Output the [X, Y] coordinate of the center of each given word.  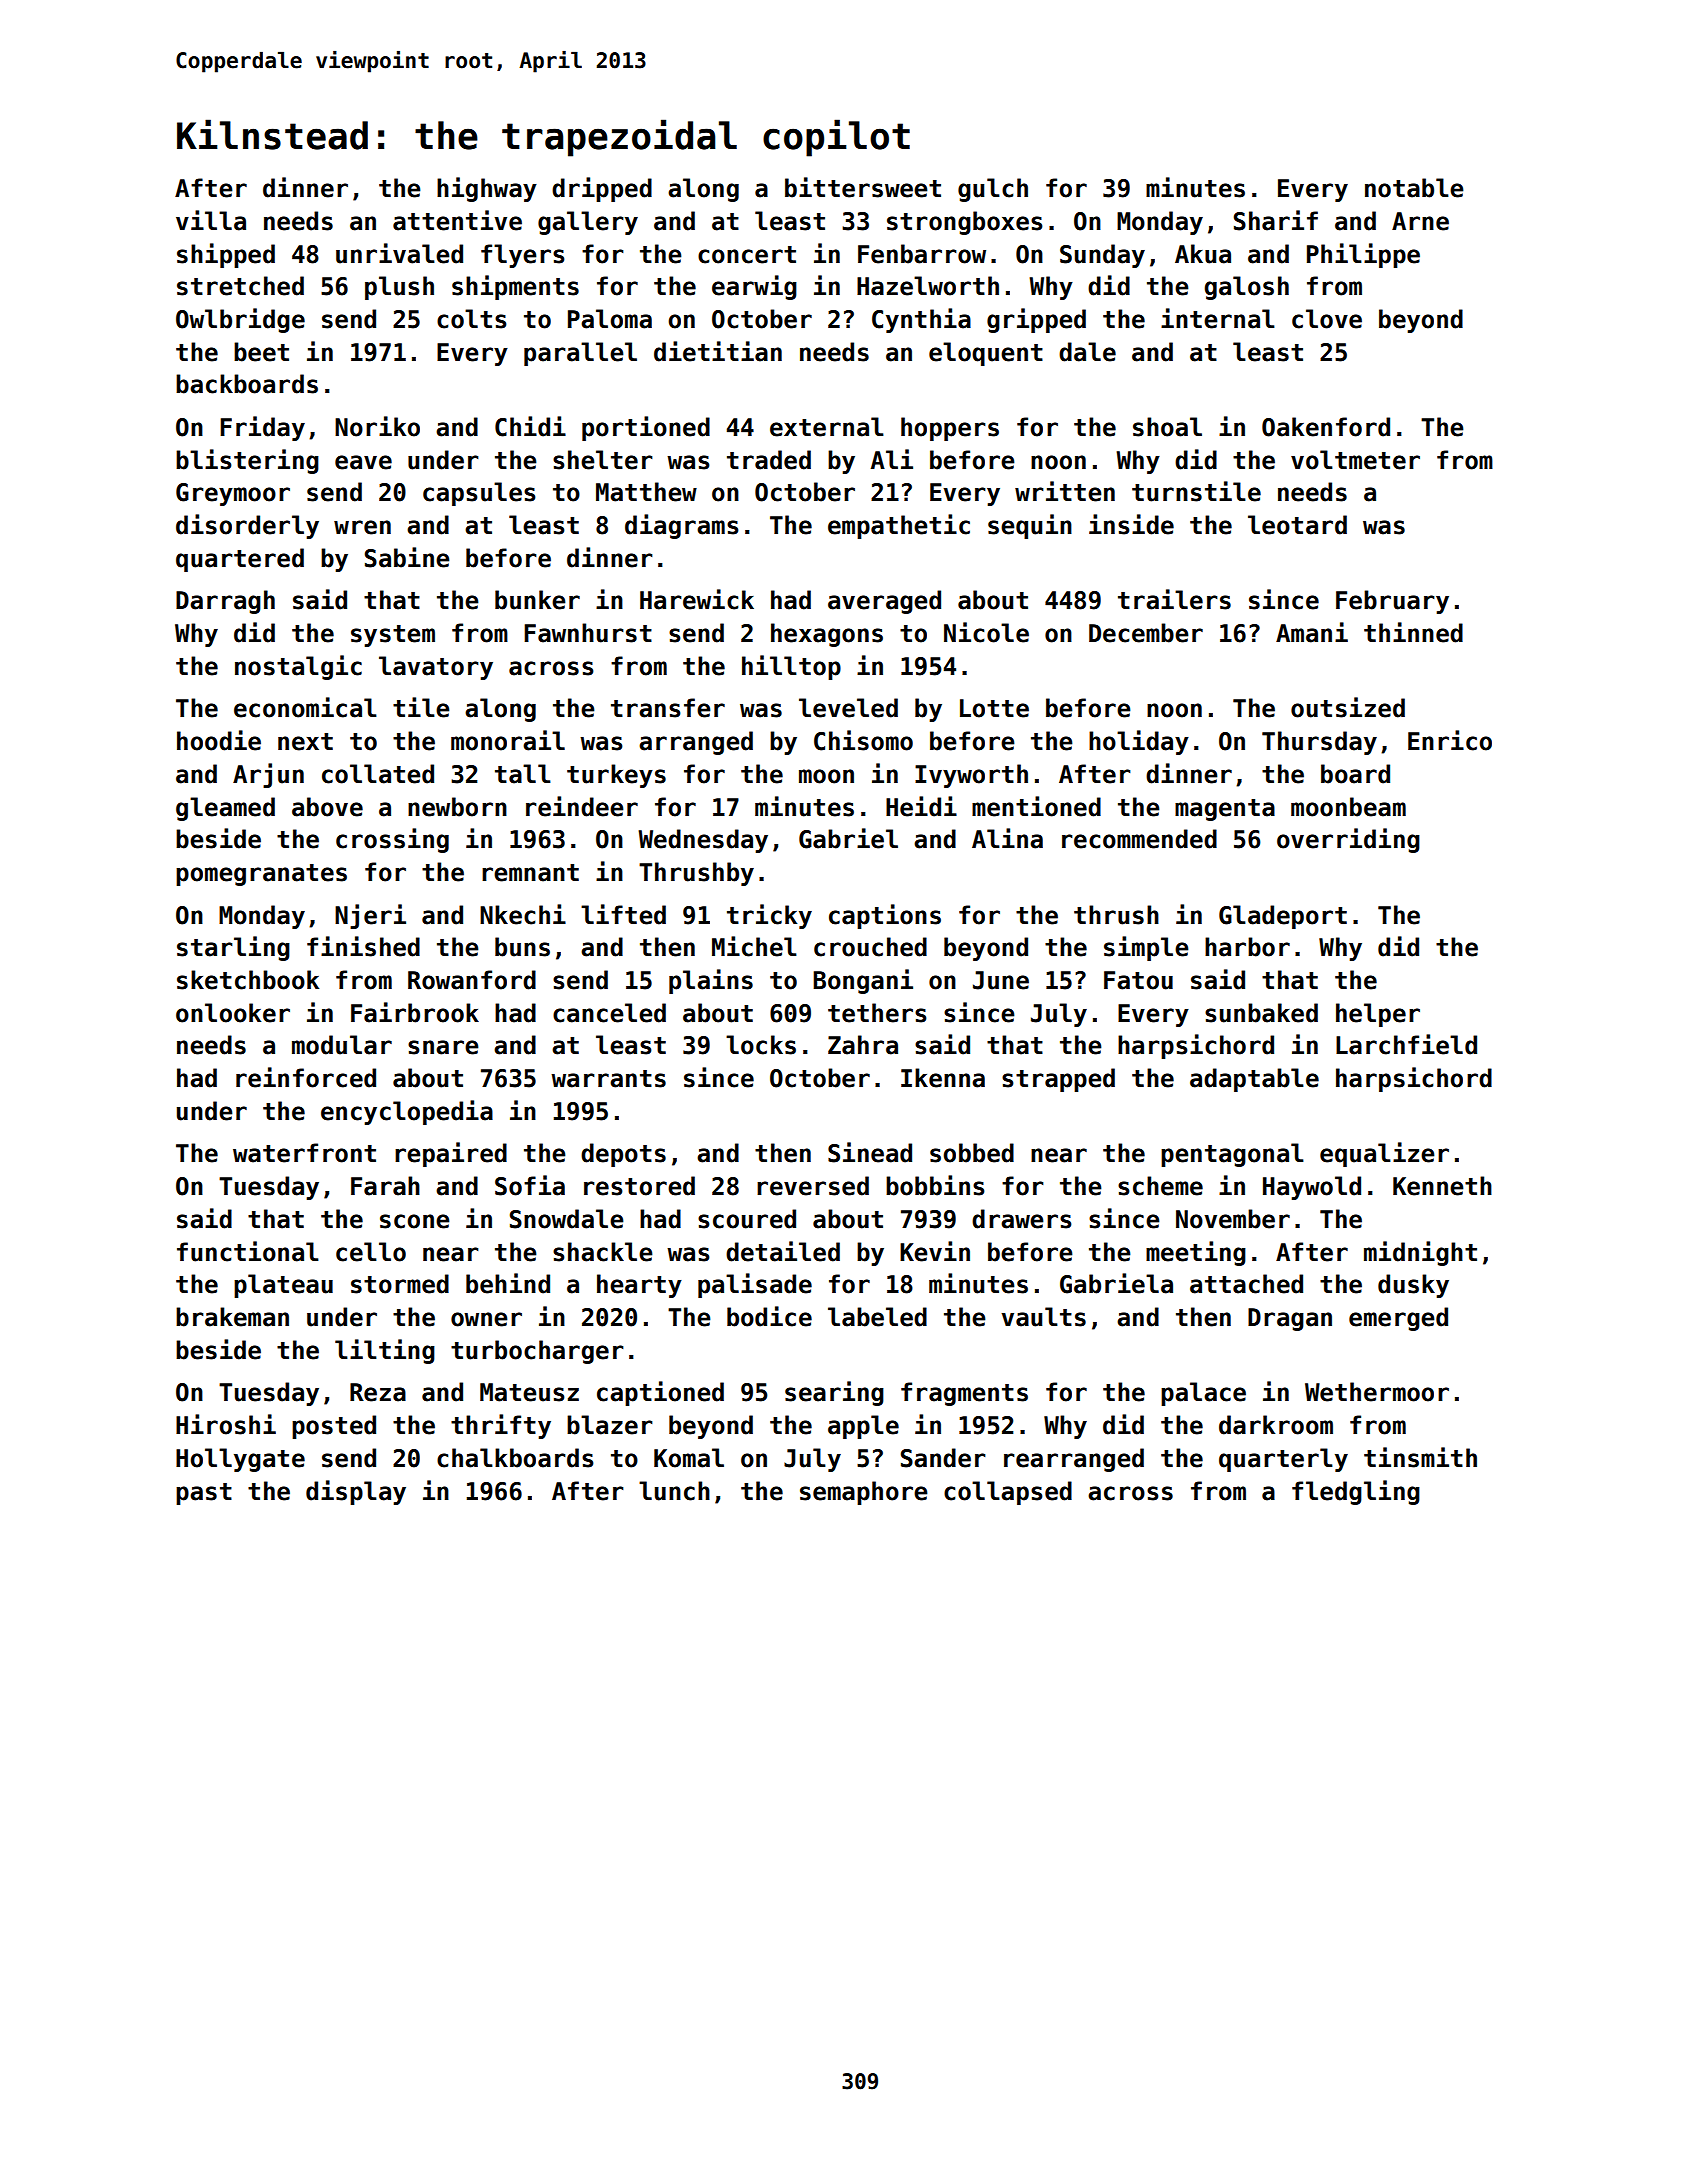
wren [362, 527]
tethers [877, 1013]
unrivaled [399, 253]
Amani [1312, 632]
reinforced [306, 1077]
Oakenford [1326, 427]
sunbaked [1261, 1013]
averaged [884, 602]
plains [711, 981]
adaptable [1254, 1080]
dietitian [718, 351]
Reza [378, 1392]
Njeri [370, 916]
